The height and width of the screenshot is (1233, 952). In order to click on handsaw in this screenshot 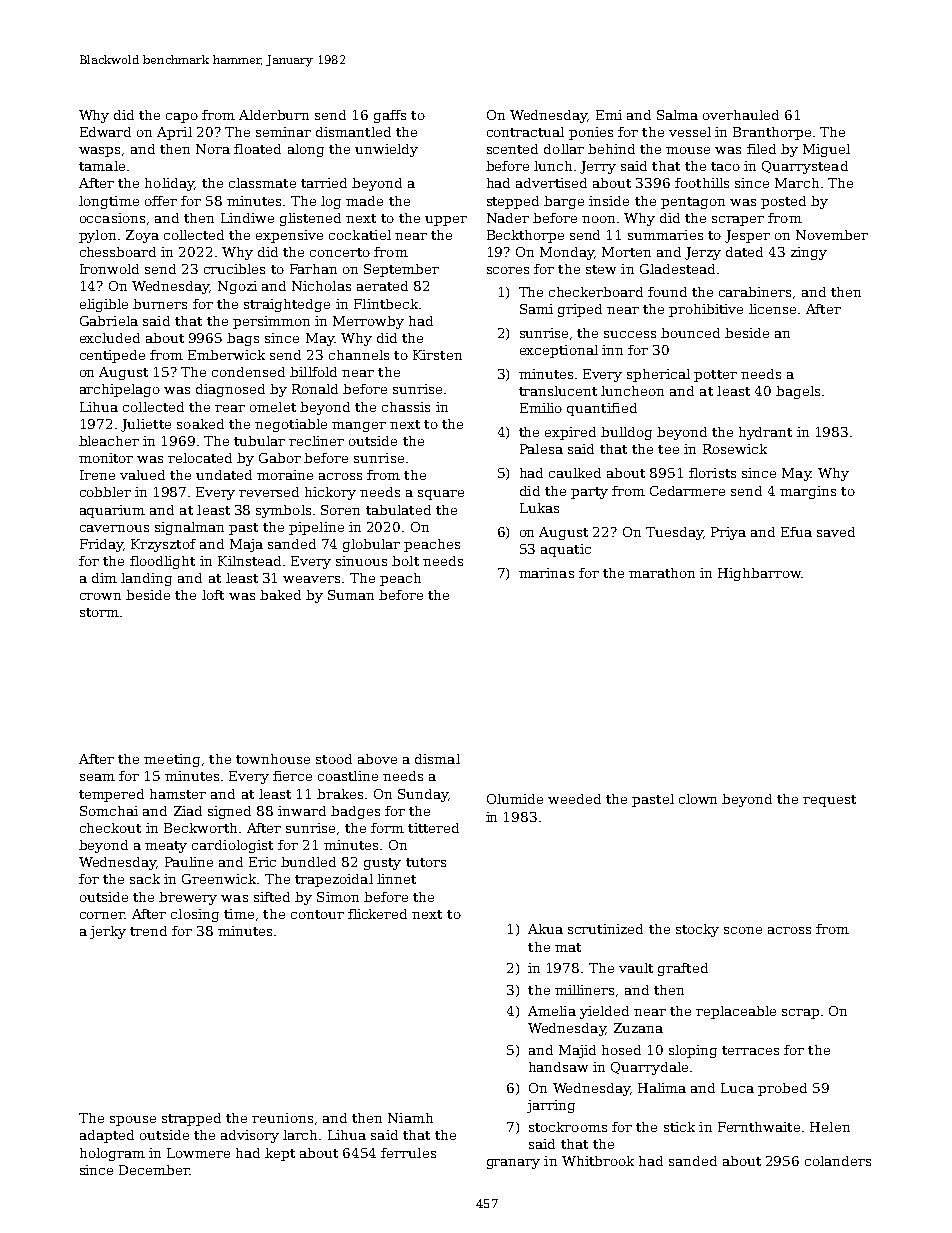, I will do `click(558, 1067)`.
